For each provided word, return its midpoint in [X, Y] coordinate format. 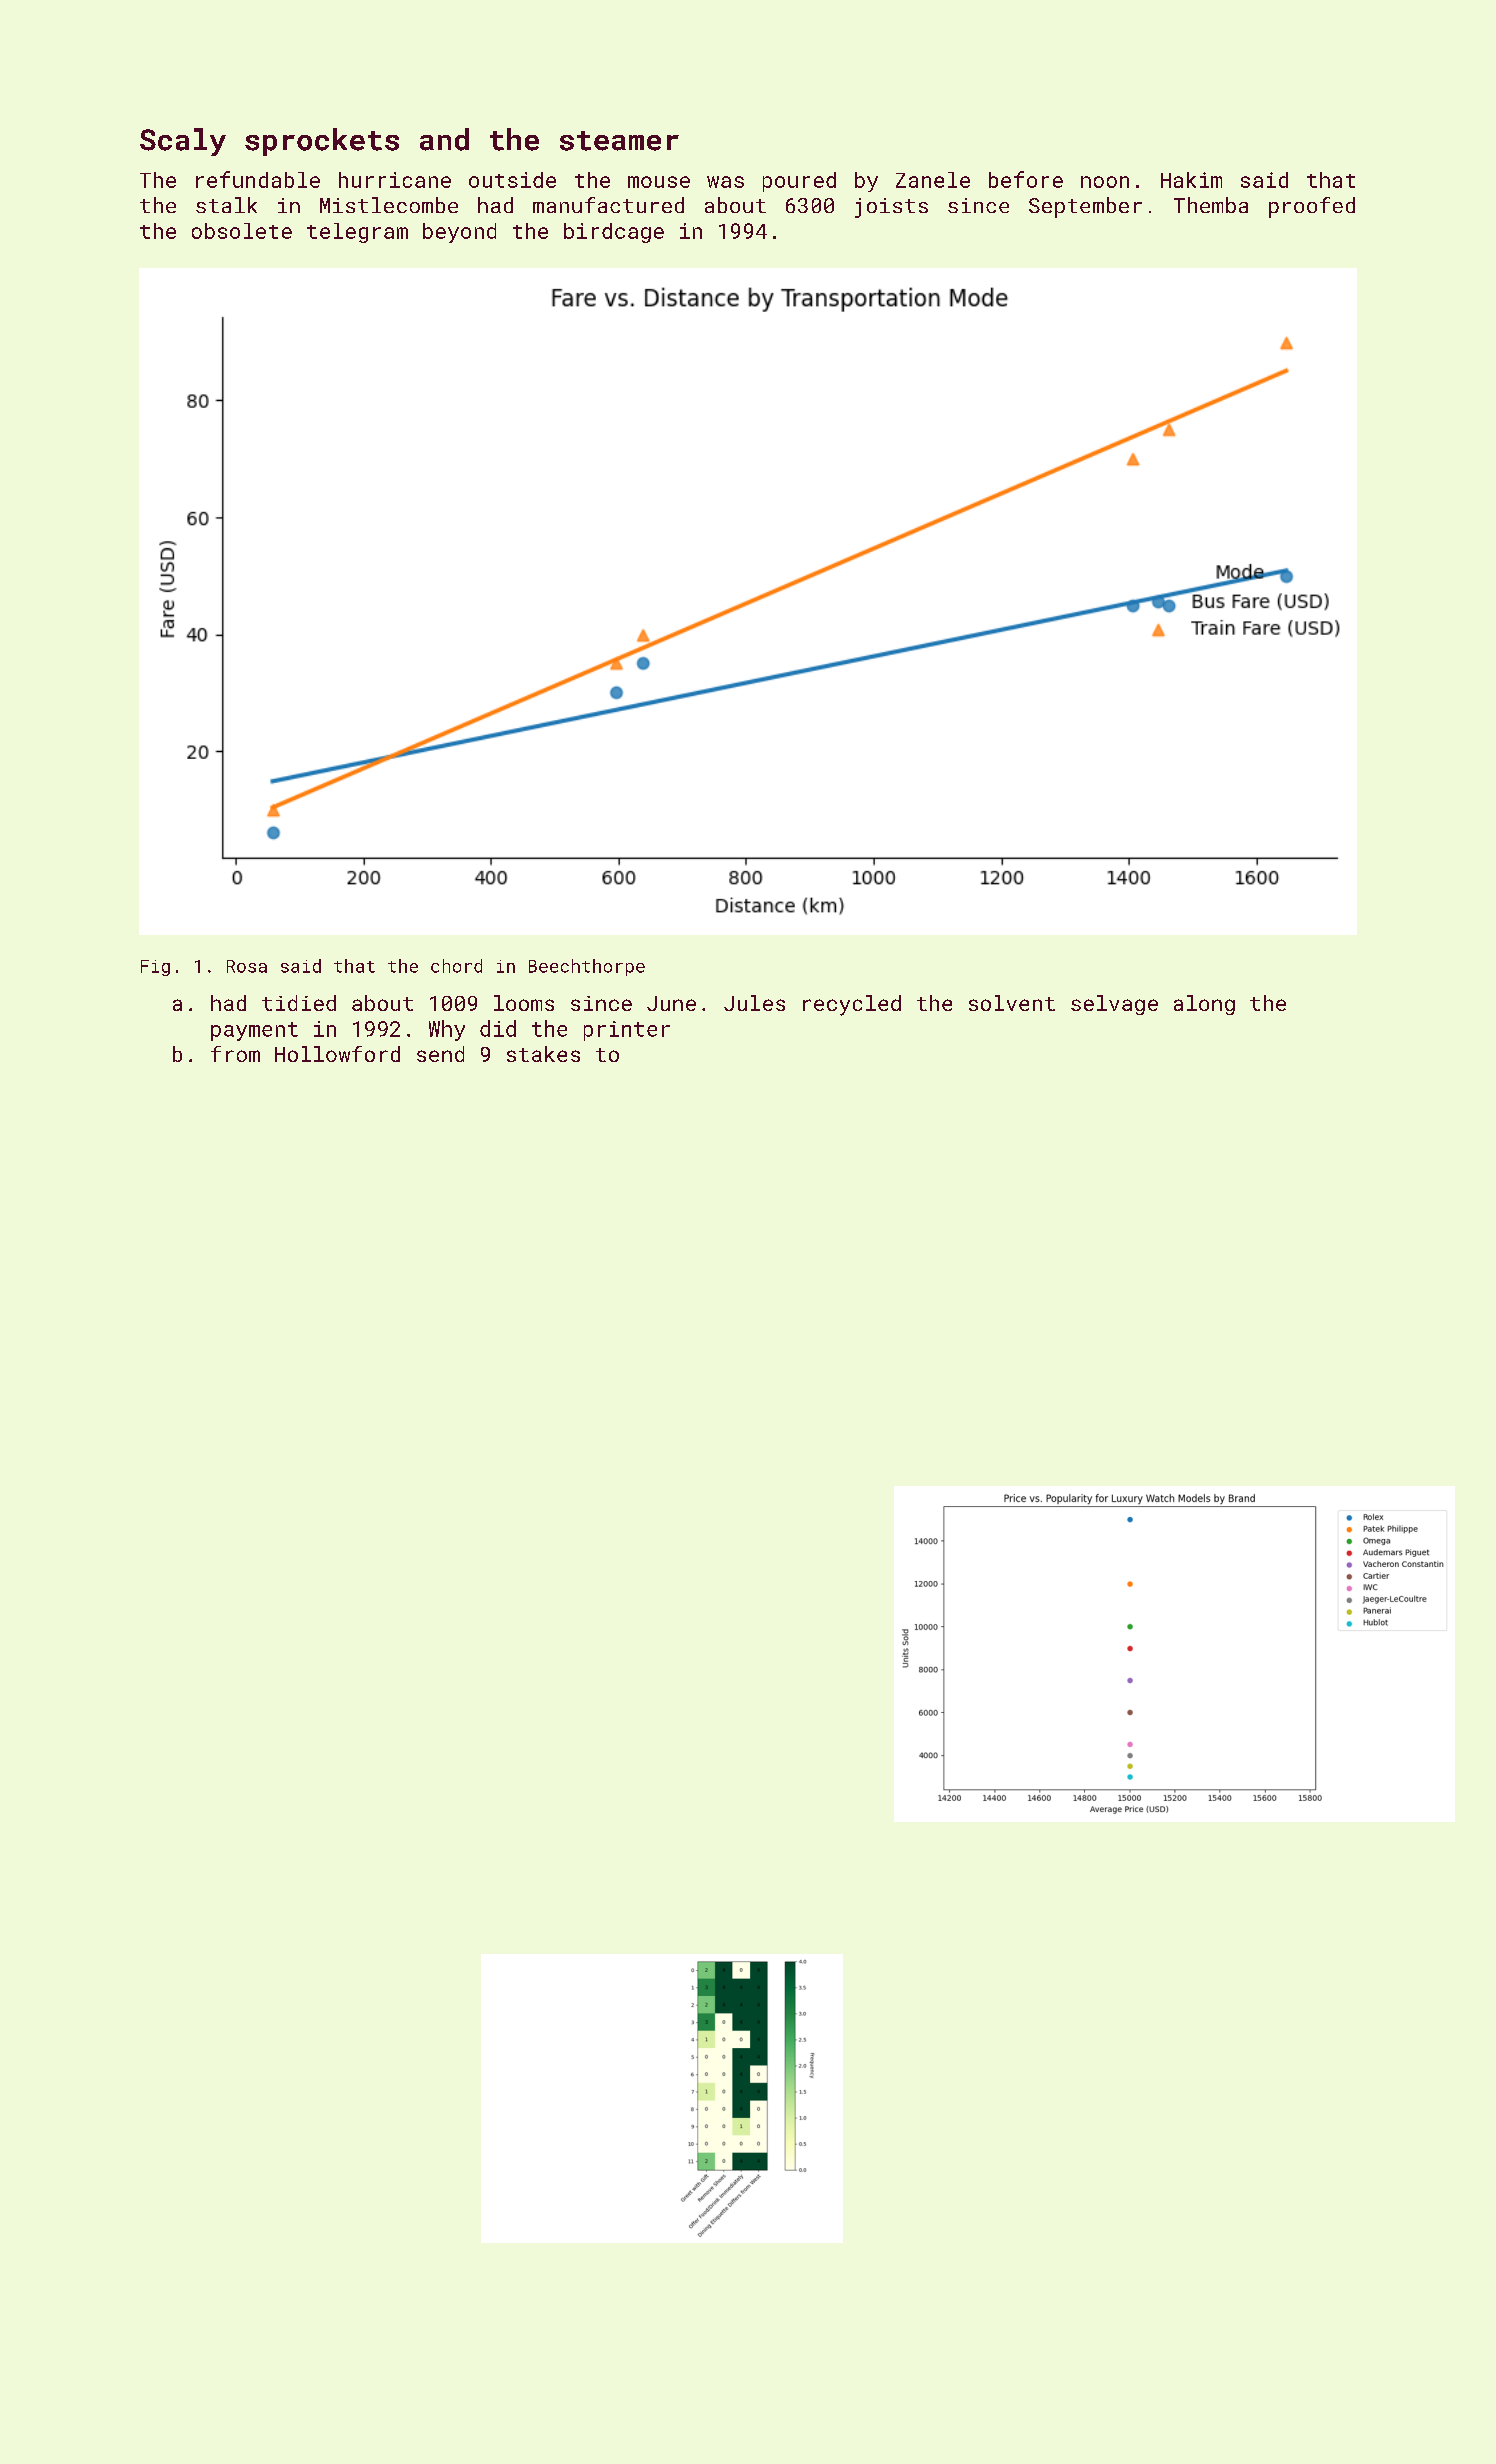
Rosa [247, 966]
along [1204, 1005]
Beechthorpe [587, 967]
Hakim [1191, 180]
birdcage [614, 233]
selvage [1114, 1005]
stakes [543, 1054]
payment [254, 1031]
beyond [459, 233]
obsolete [242, 231]
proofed [1312, 207]
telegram [357, 233]
